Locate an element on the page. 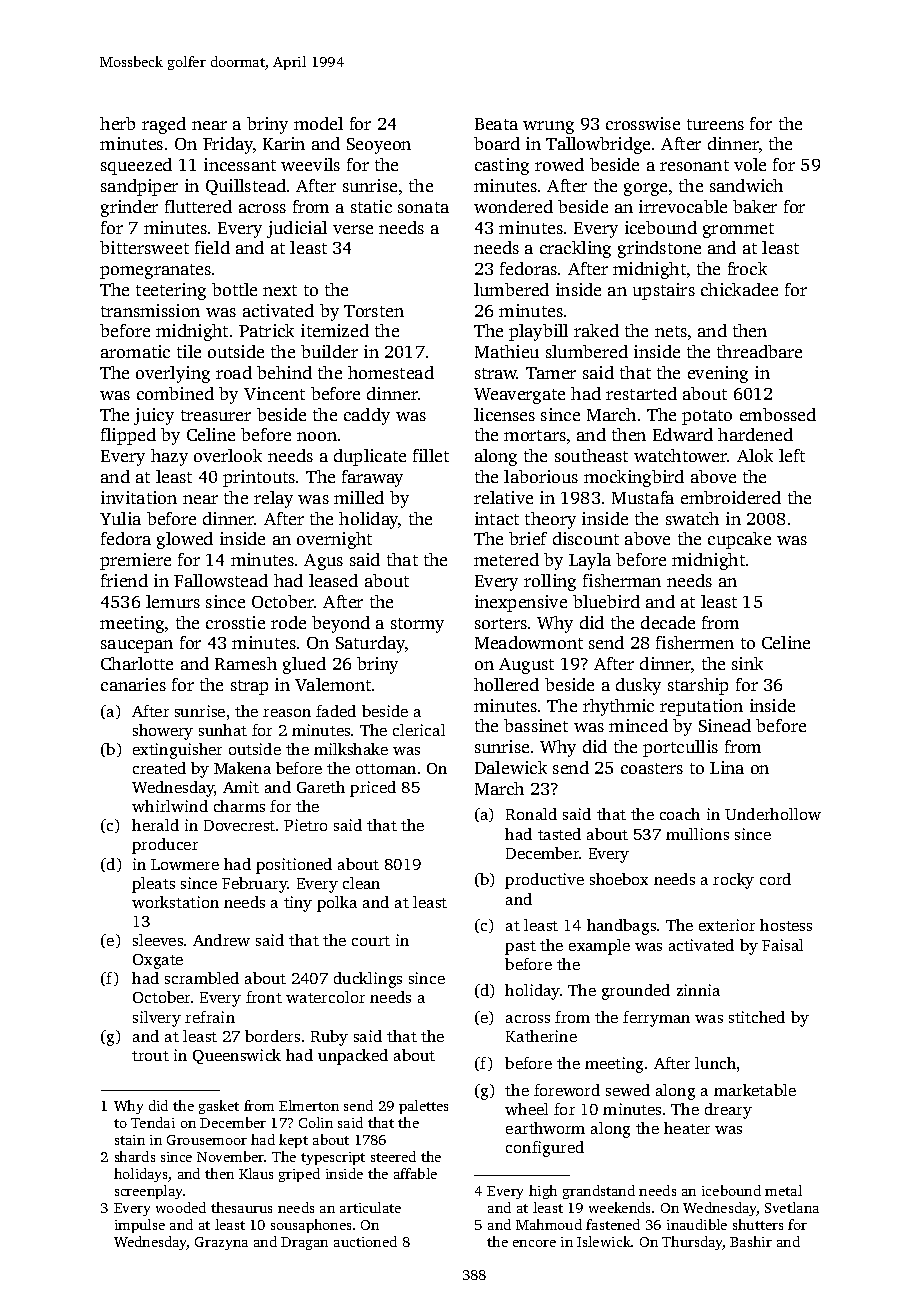  crosswise is located at coordinates (643, 123).
